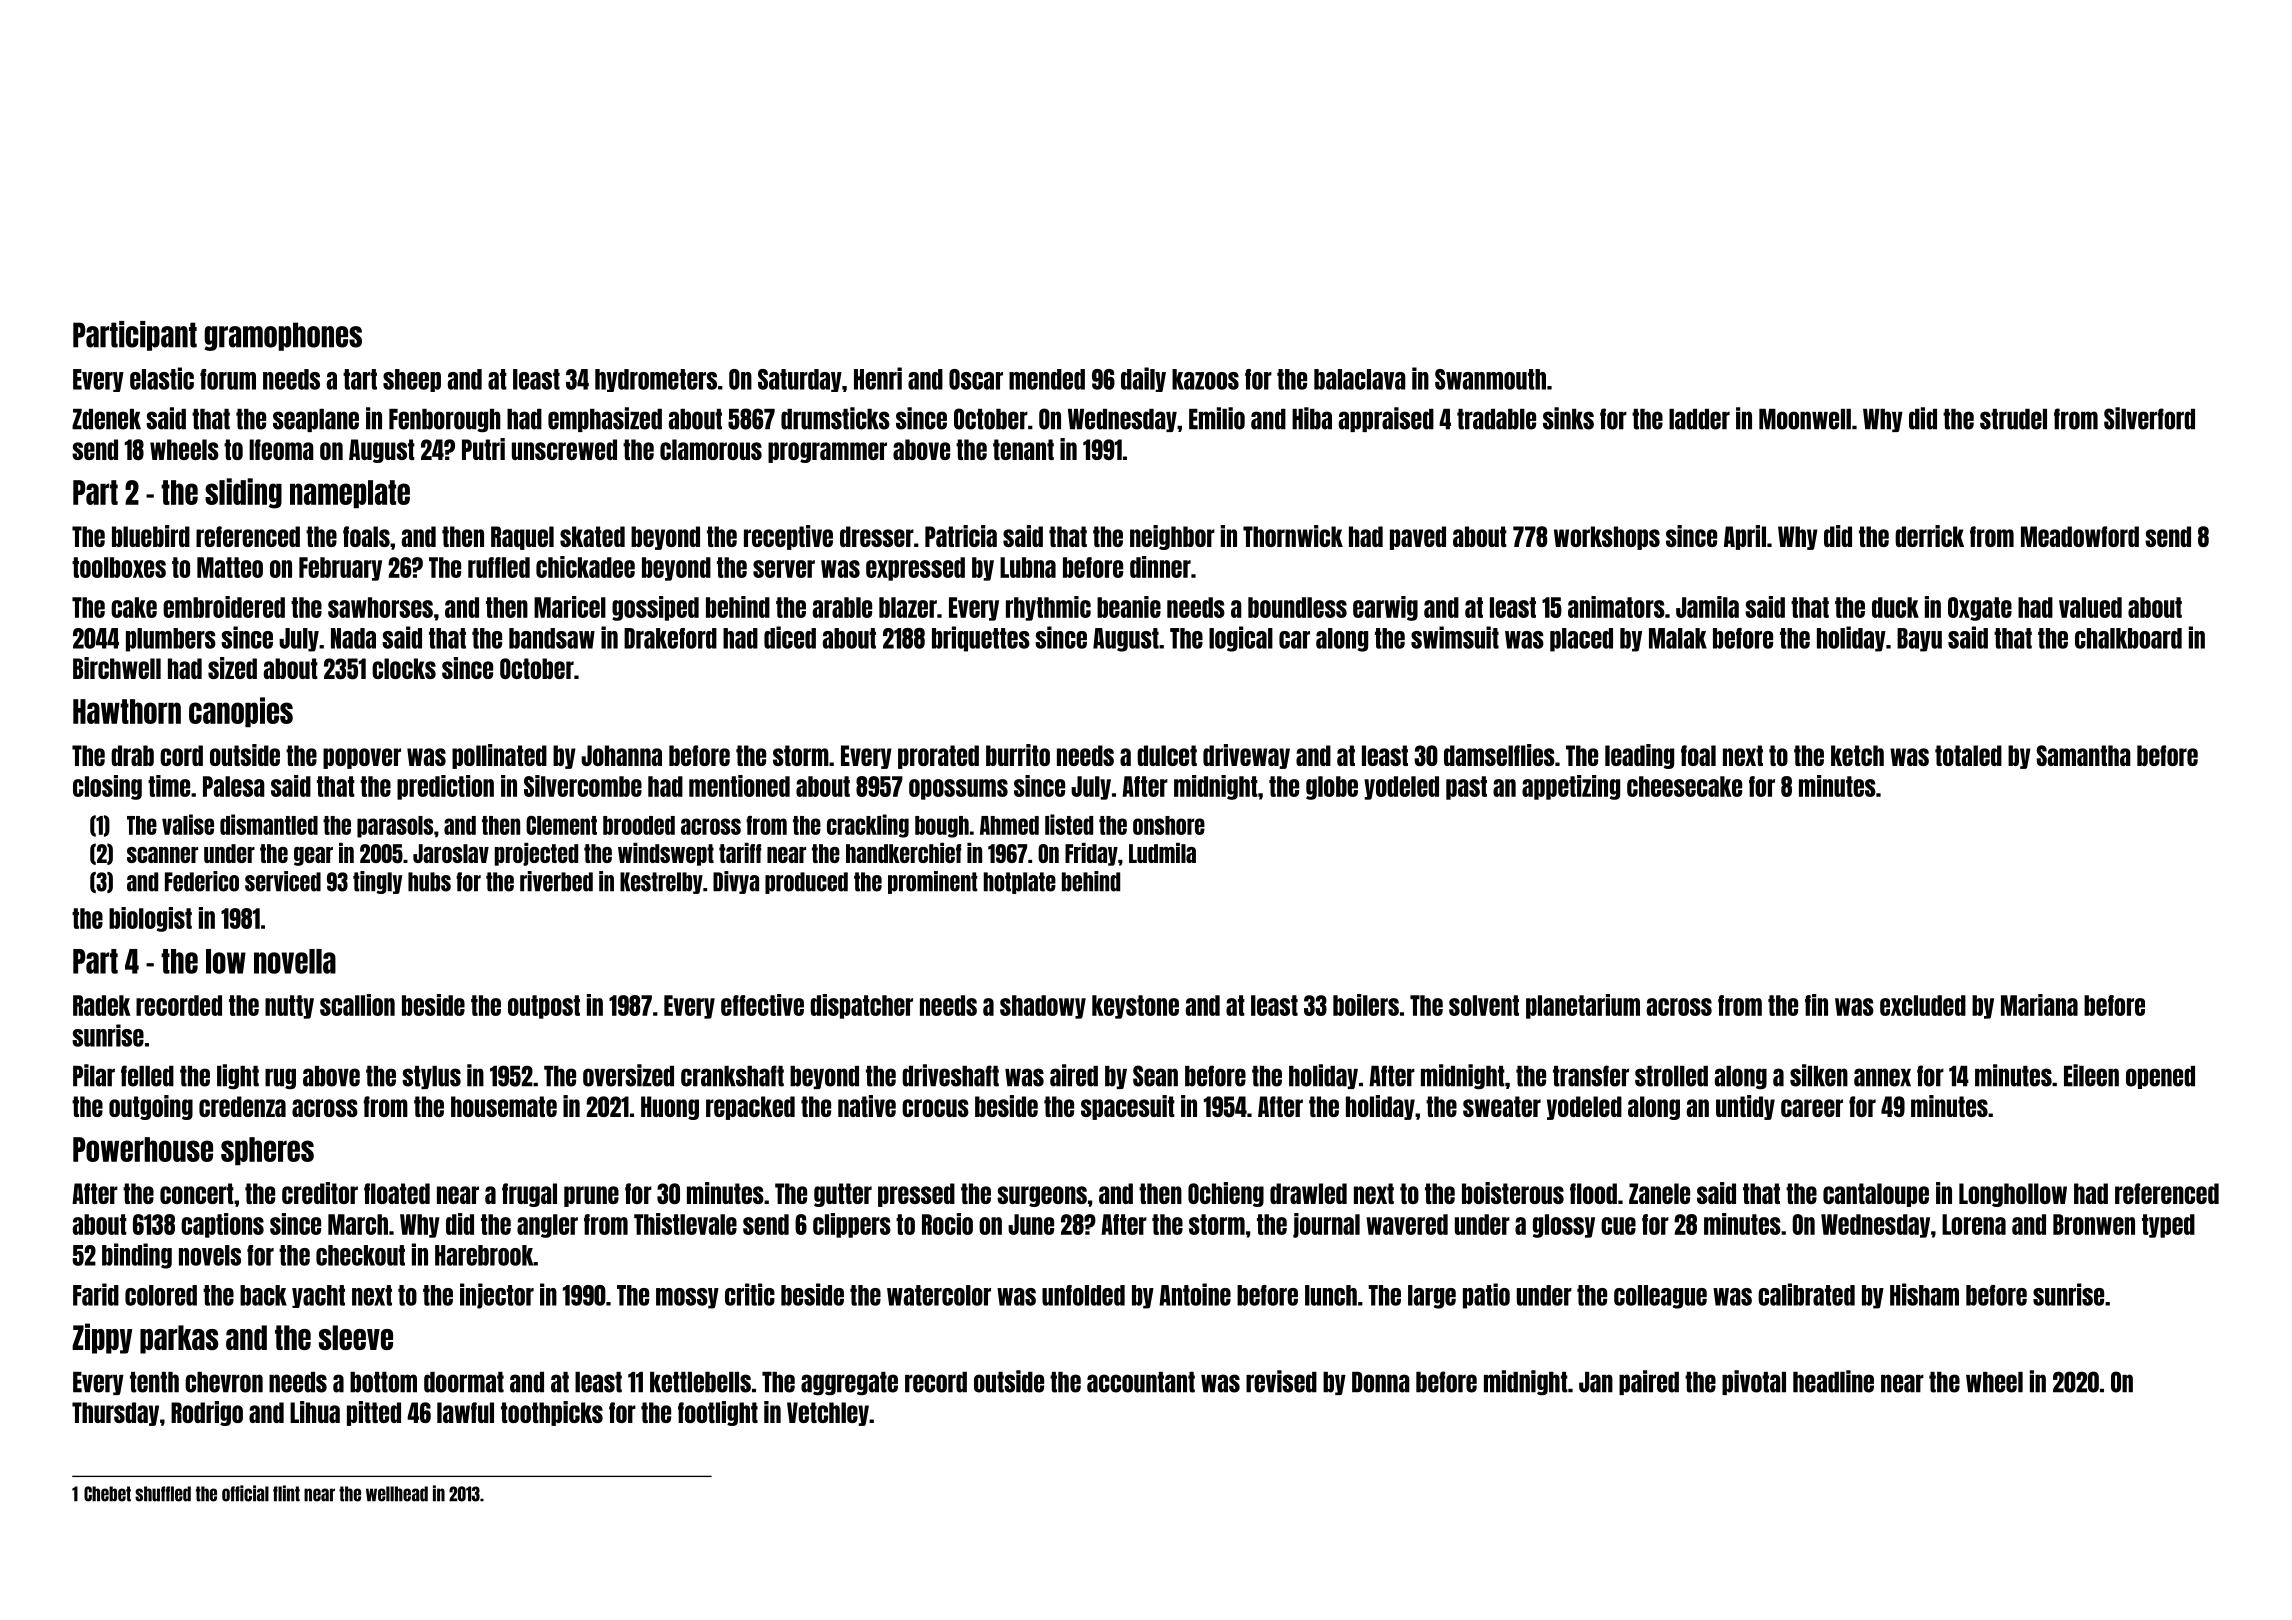 This screenshot has height=1620, width=2292. What do you see at coordinates (2149, 418) in the screenshot?
I see `Silverford` at bounding box center [2149, 418].
